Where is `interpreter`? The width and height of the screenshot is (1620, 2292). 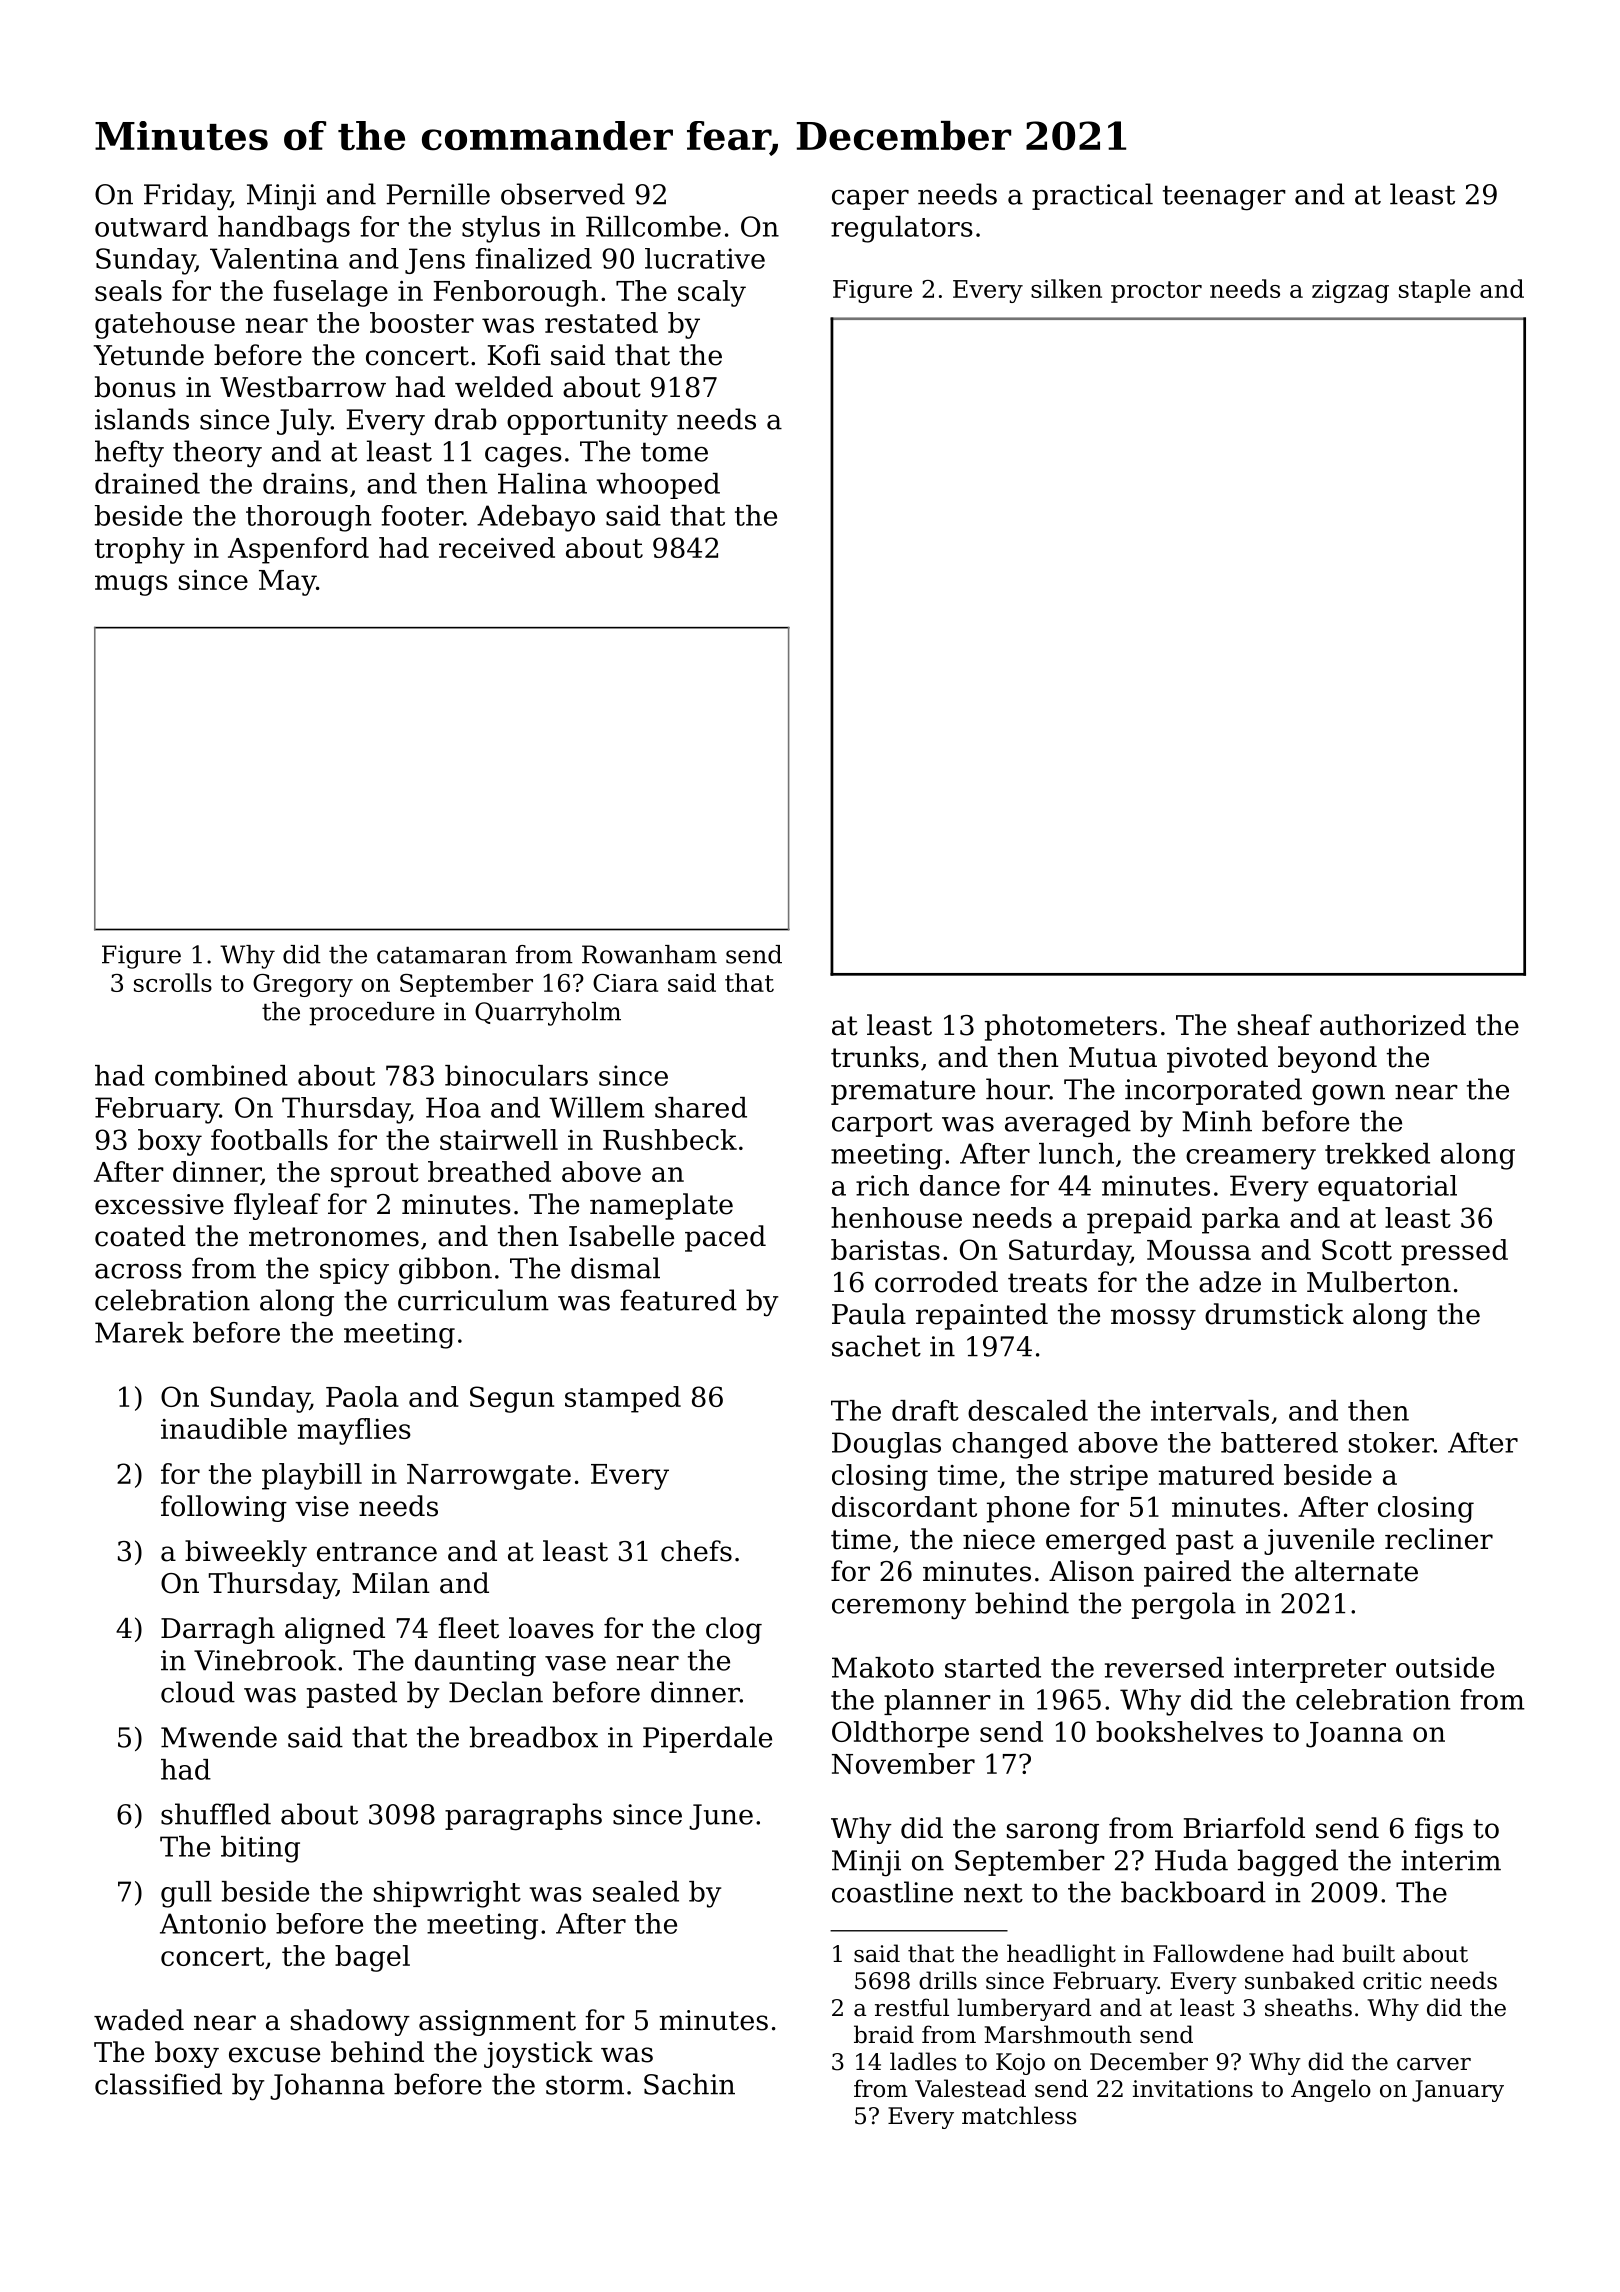
interpreter is located at coordinates (1310, 1670).
